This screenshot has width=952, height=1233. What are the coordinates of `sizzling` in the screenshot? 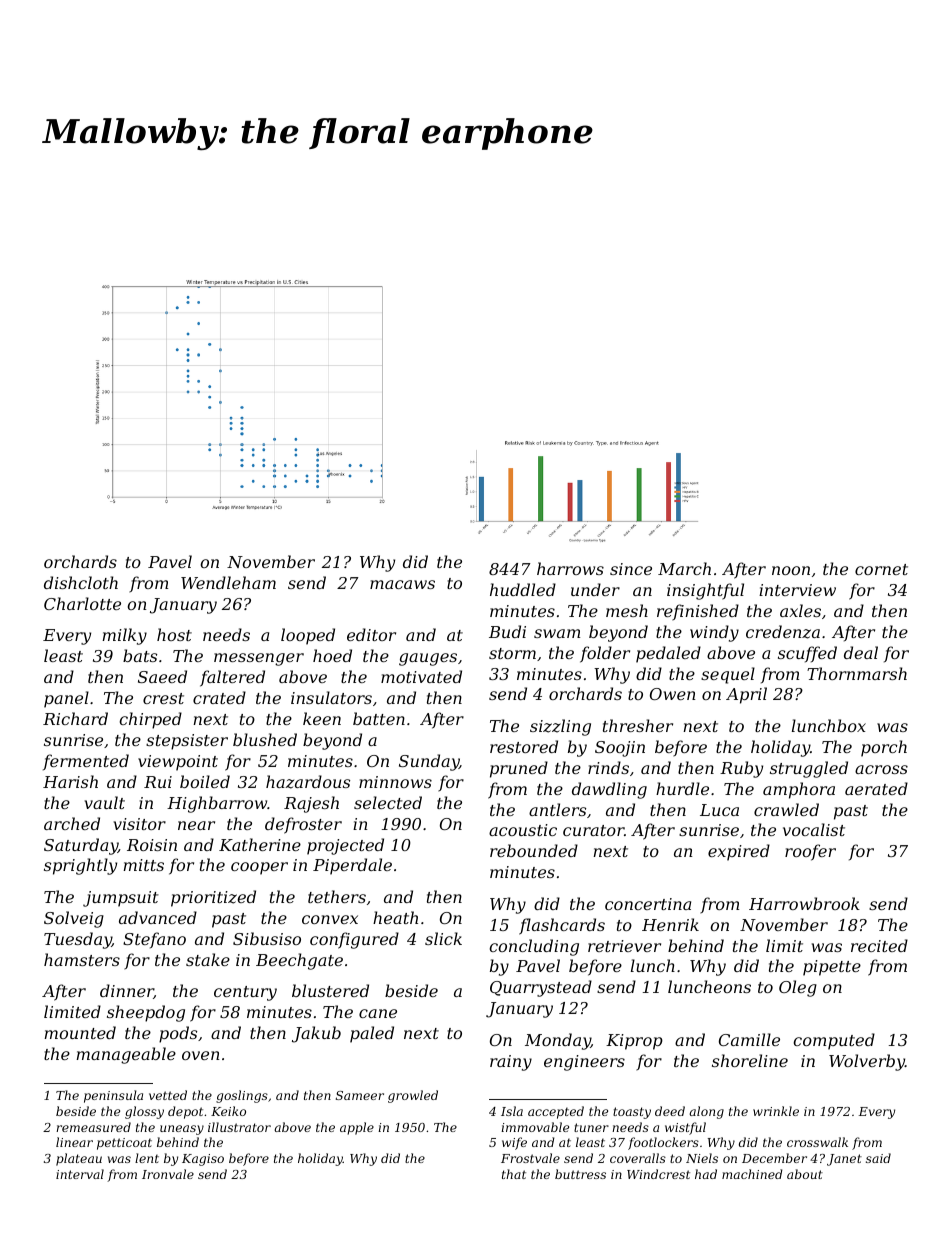 It's located at (560, 727).
